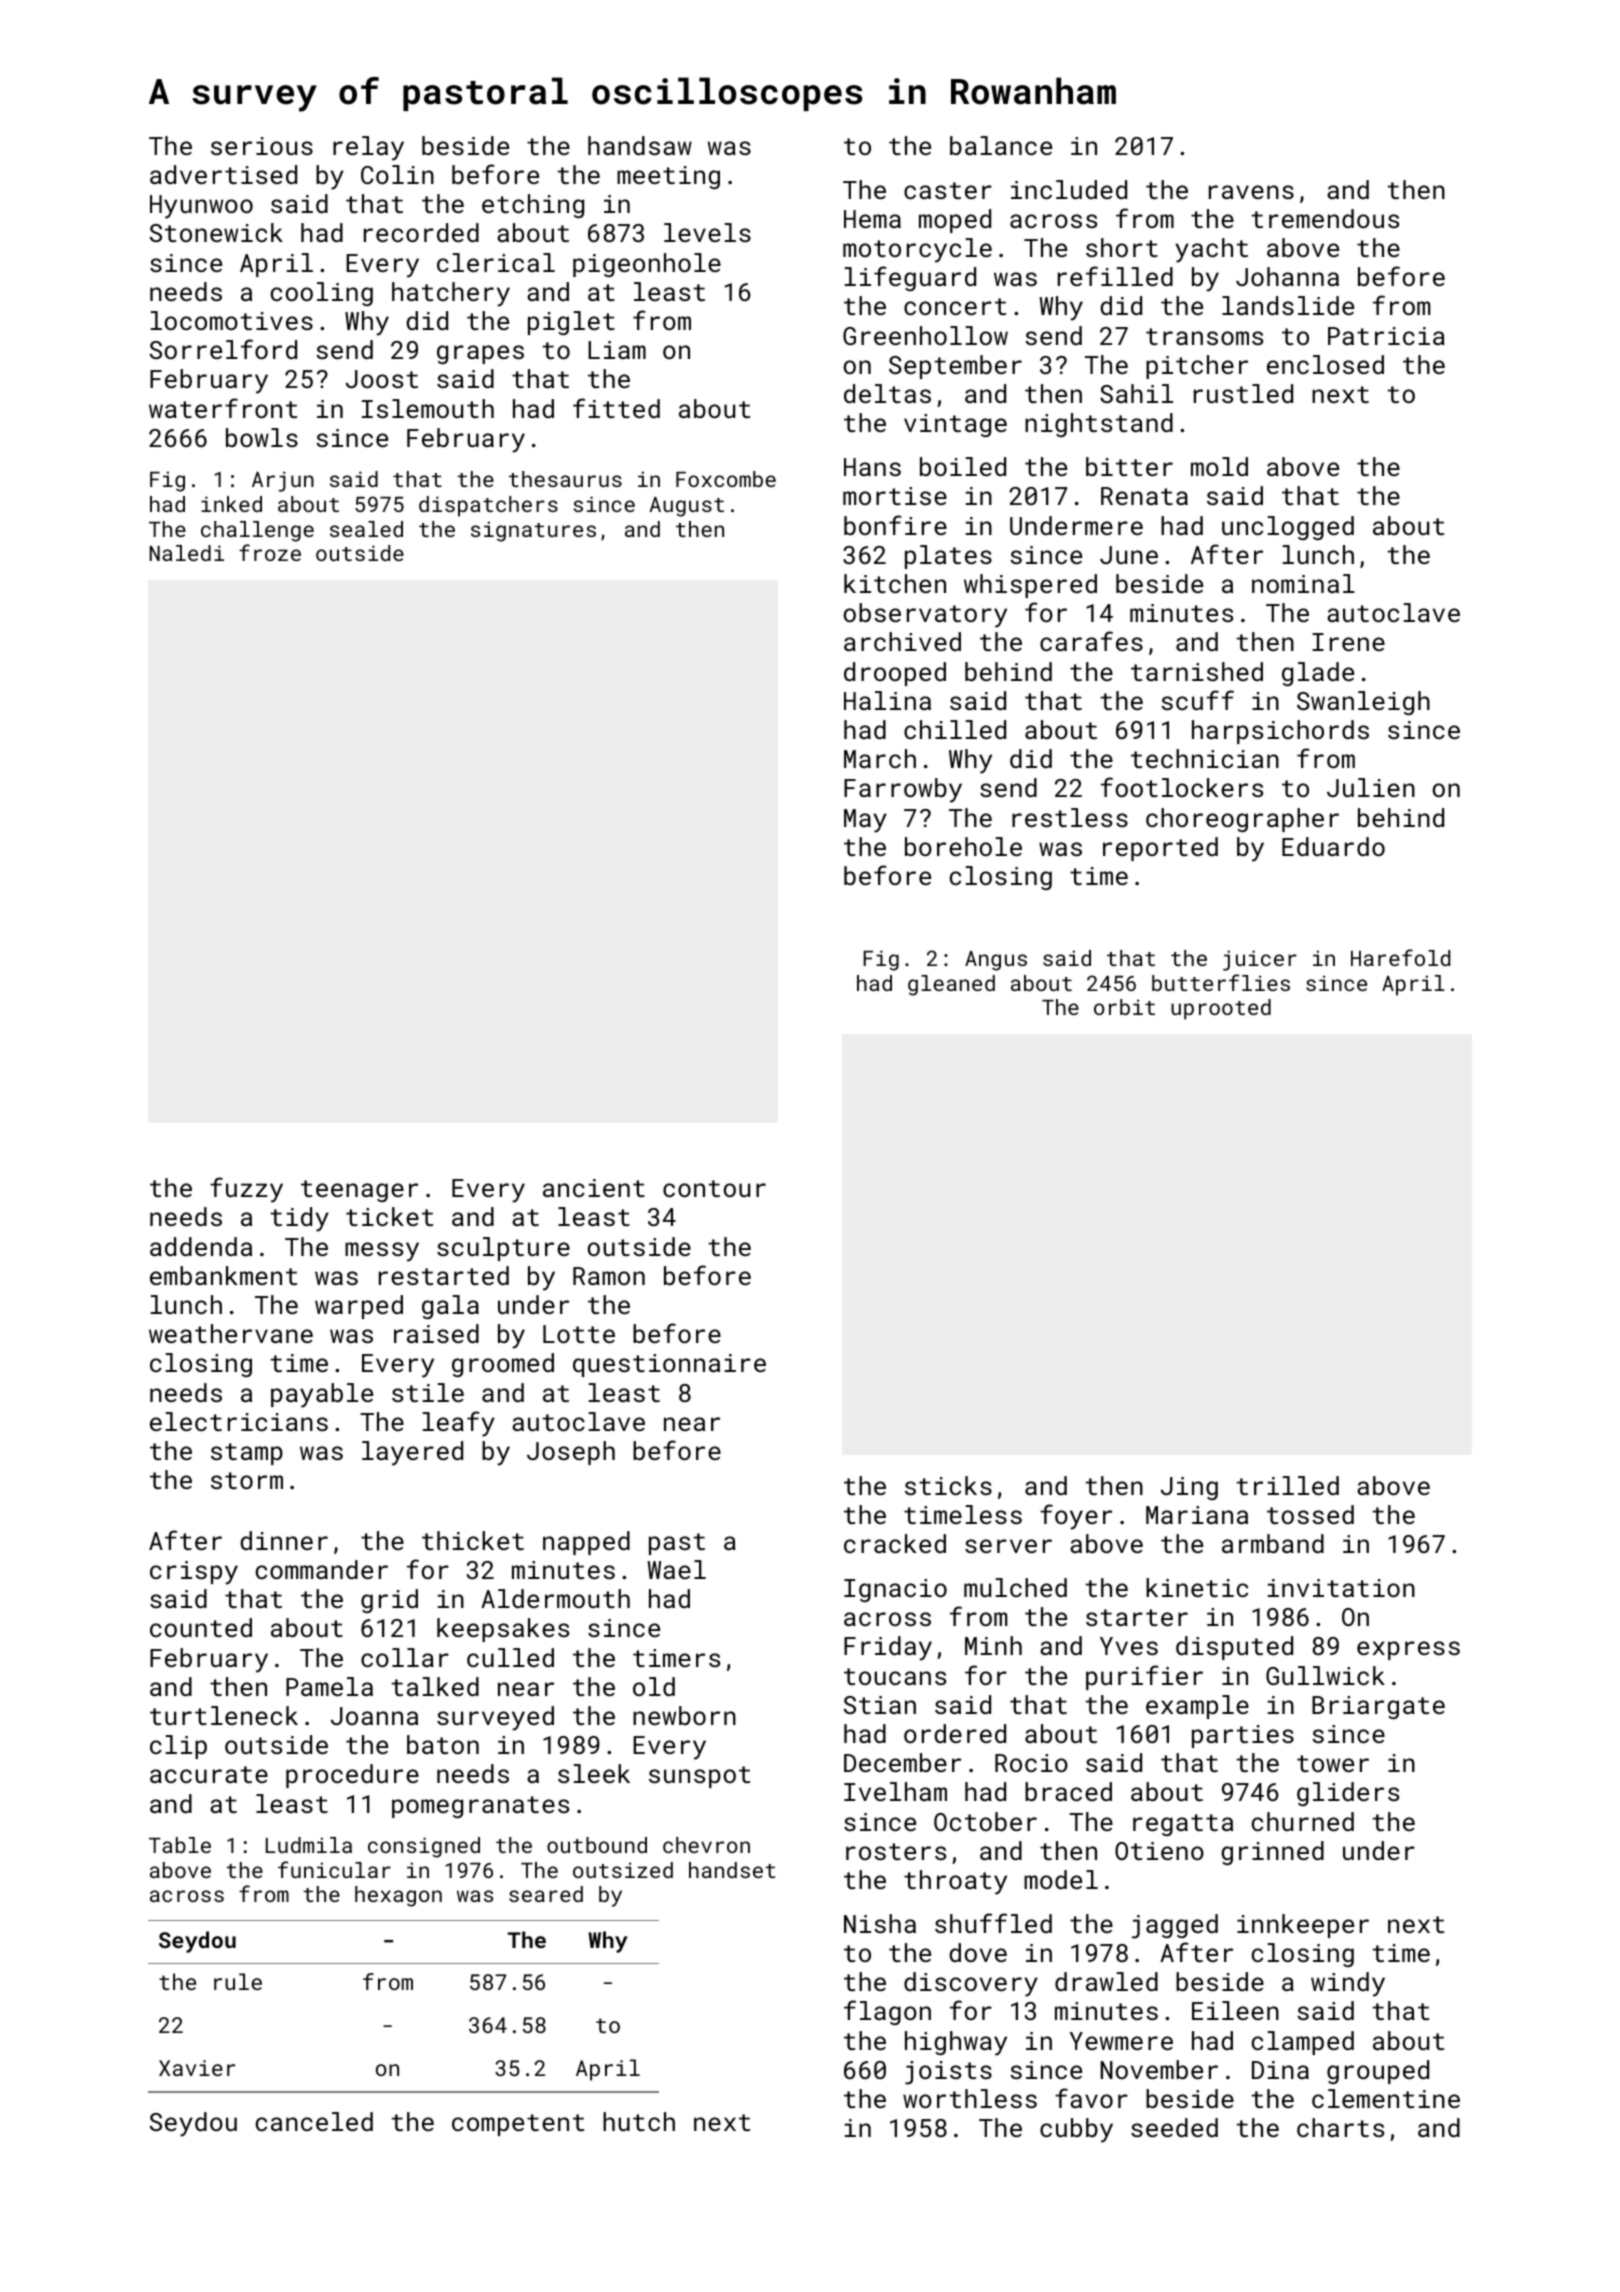 The image size is (1620, 2292). What do you see at coordinates (1124, 1007) in the image?
I see `orbit` at bounding box center [1124, 1007].
